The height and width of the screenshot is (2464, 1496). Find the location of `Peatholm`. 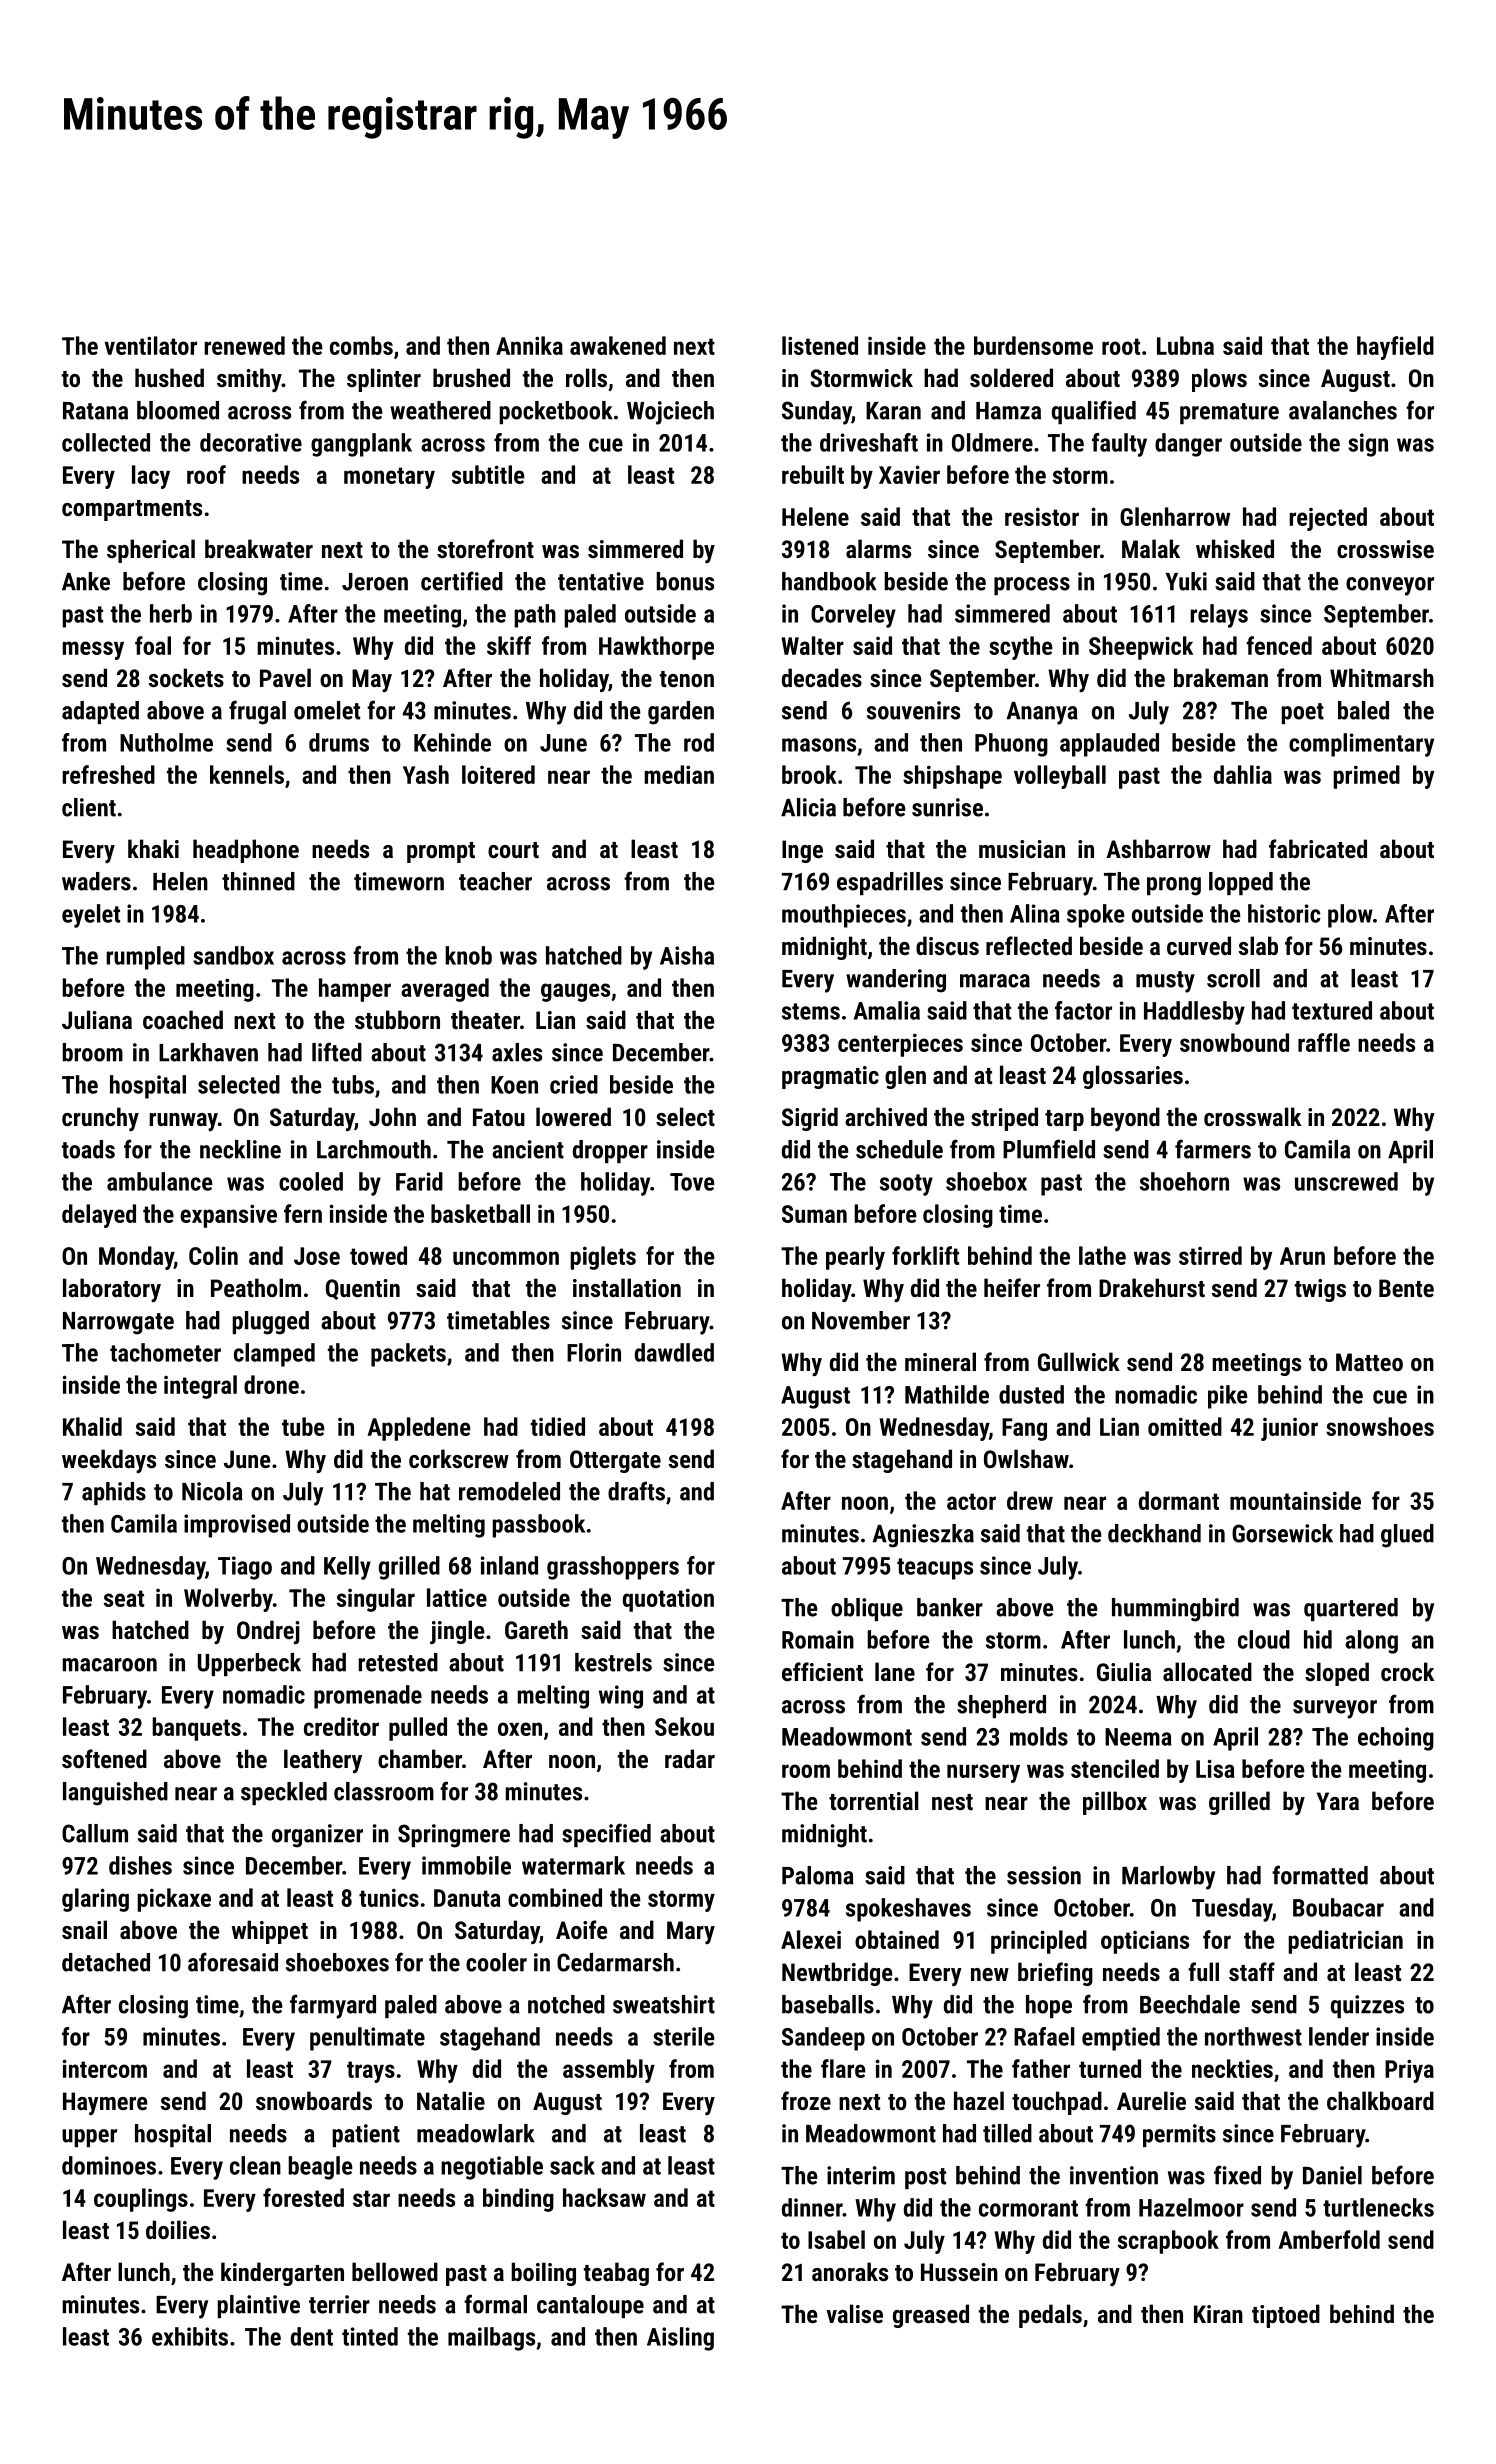

Peatholm is located at coordinates (256, 1287).
